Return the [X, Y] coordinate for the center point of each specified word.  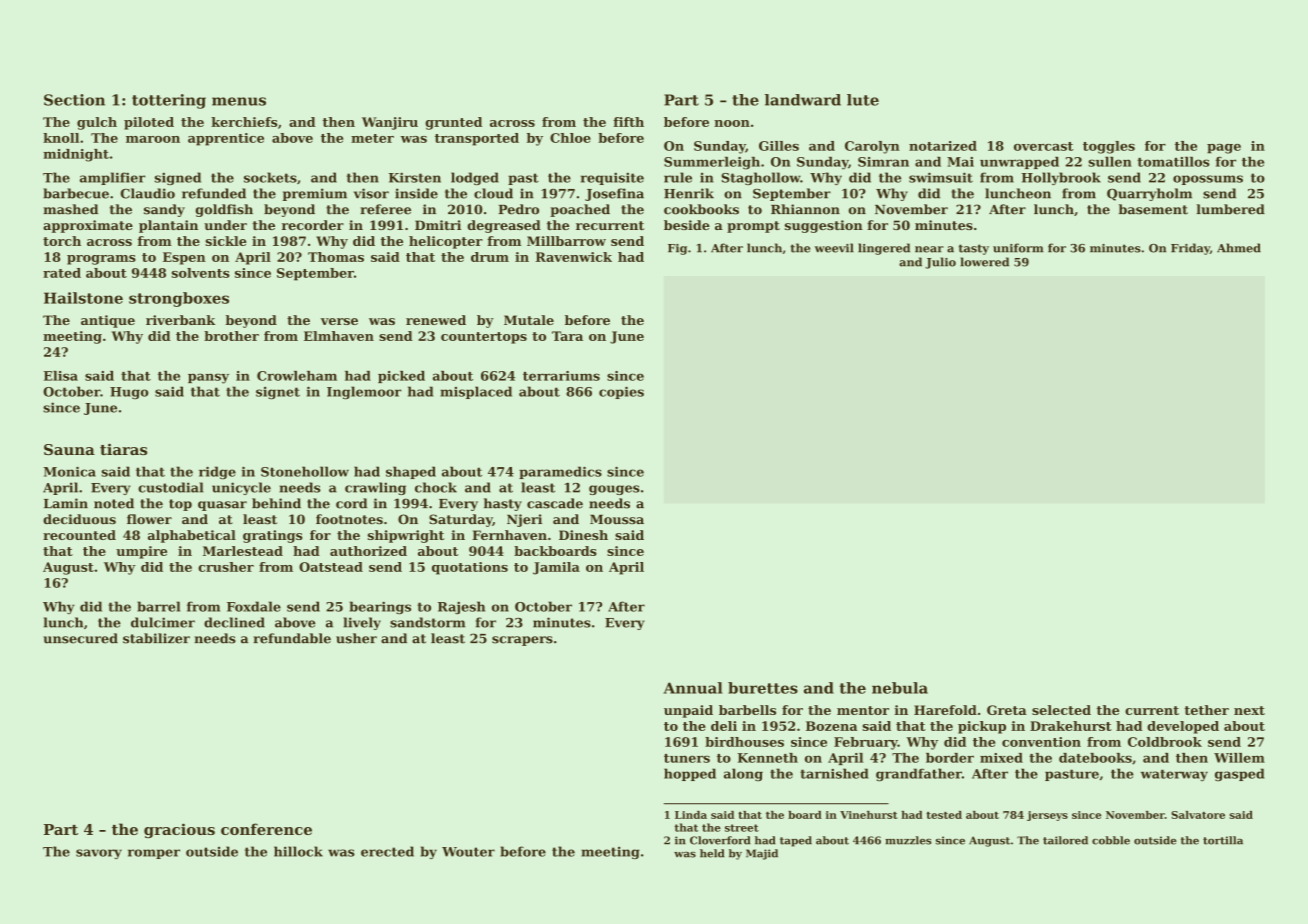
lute [863, 100]
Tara [567, 336]
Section [74, 100]
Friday [1190, 249]
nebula [900, 688]
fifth [628, 122]
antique [108, 321]
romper [154, 854]
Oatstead [331, 567]
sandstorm [427, 622]
